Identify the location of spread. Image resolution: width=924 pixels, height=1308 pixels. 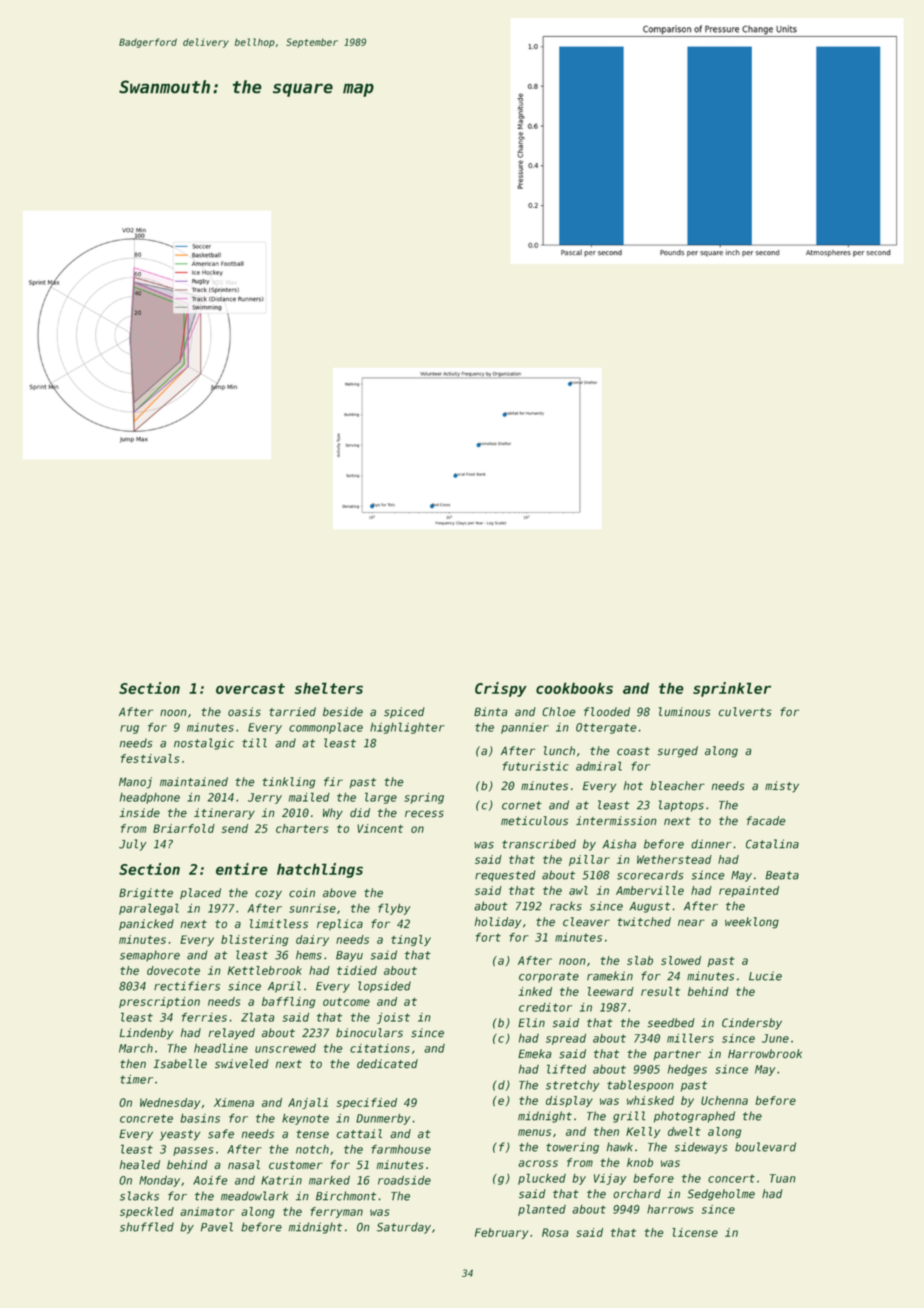
(566, 1039).
